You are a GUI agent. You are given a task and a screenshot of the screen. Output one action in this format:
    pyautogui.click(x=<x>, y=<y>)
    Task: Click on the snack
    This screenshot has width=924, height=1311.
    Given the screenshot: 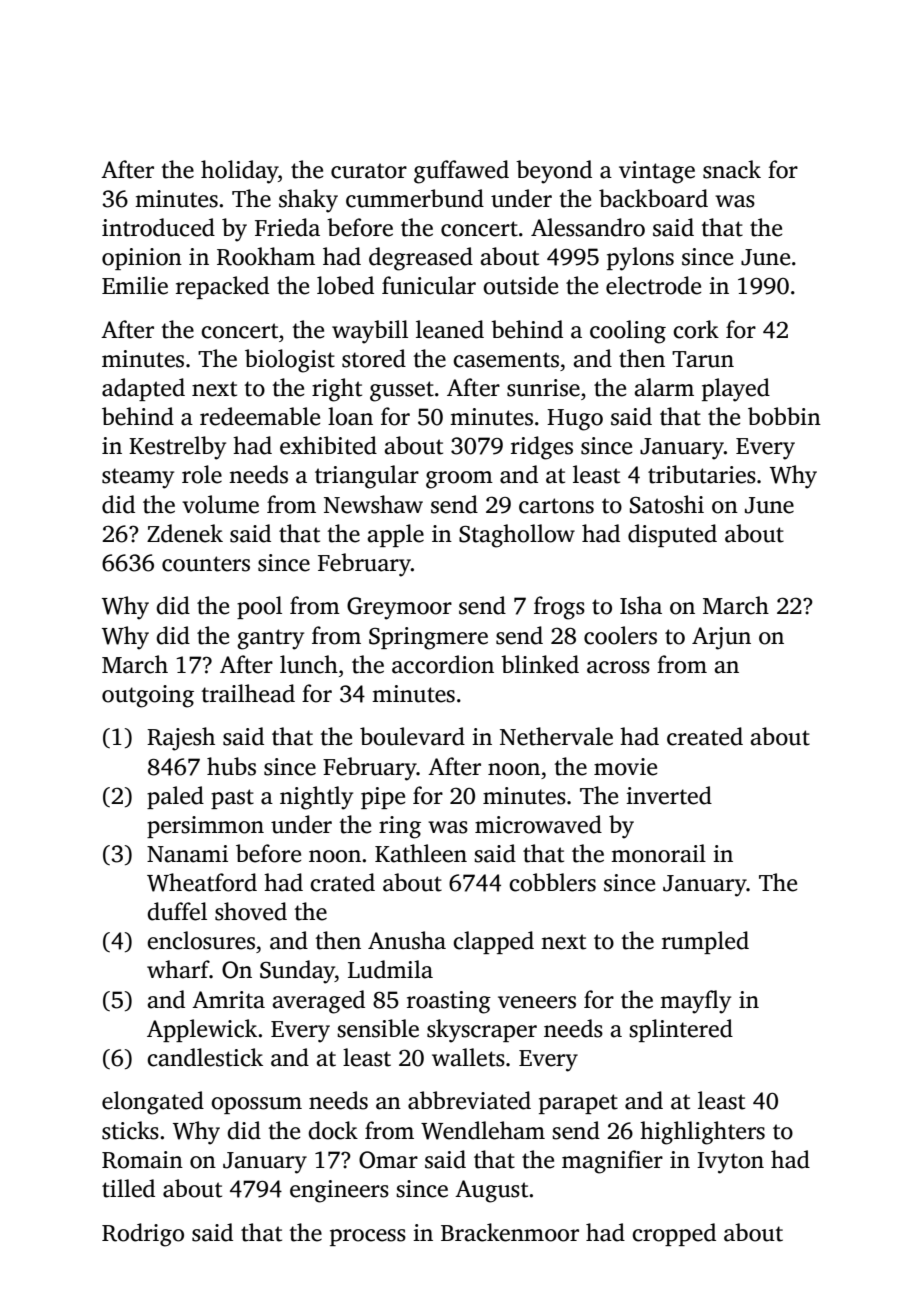 What is the action you would take?
    pyautogui.click(x=732, y=169)
